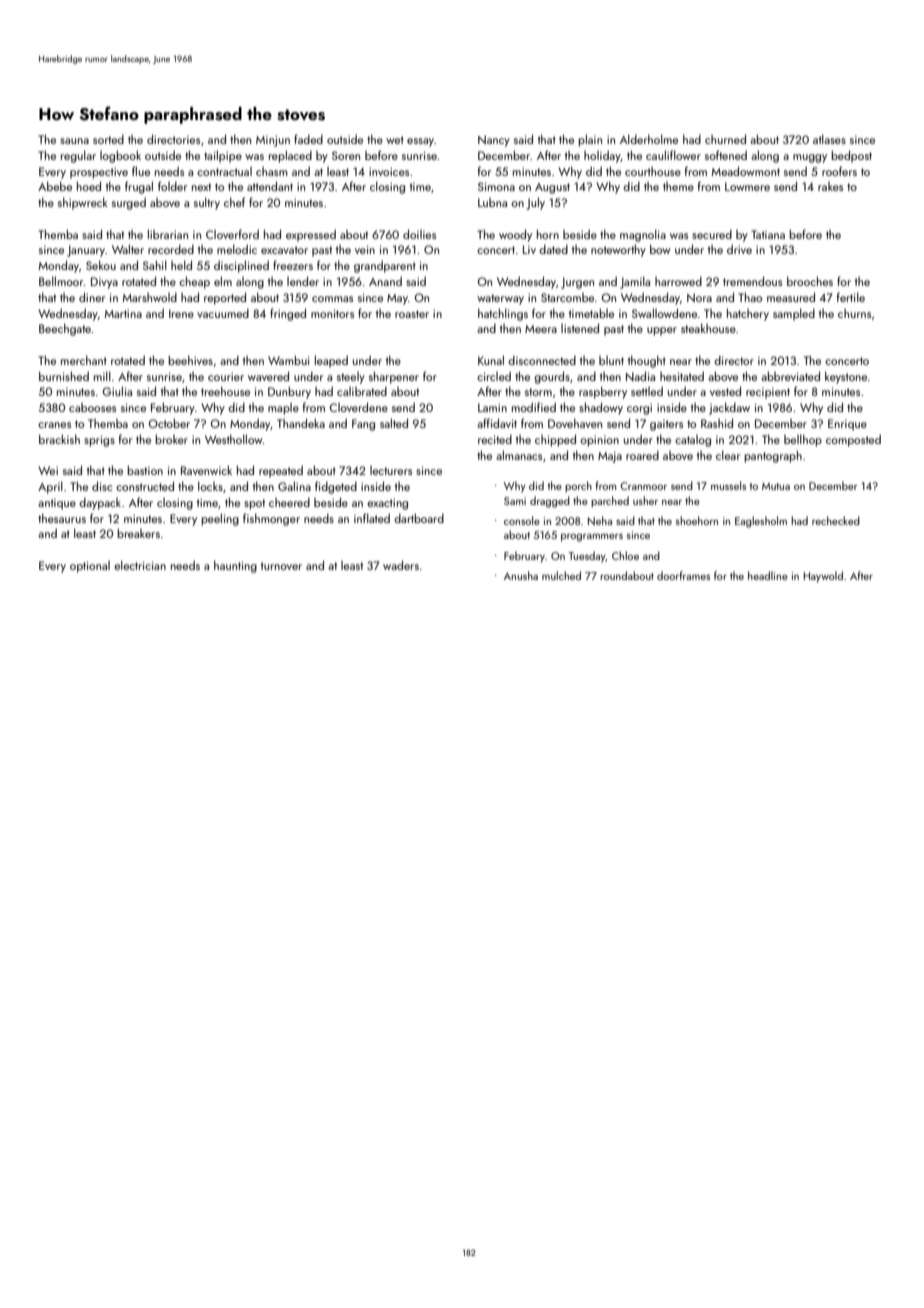 This page has width=924, height=1308. I want to click on atlases, so click(829, 139).
